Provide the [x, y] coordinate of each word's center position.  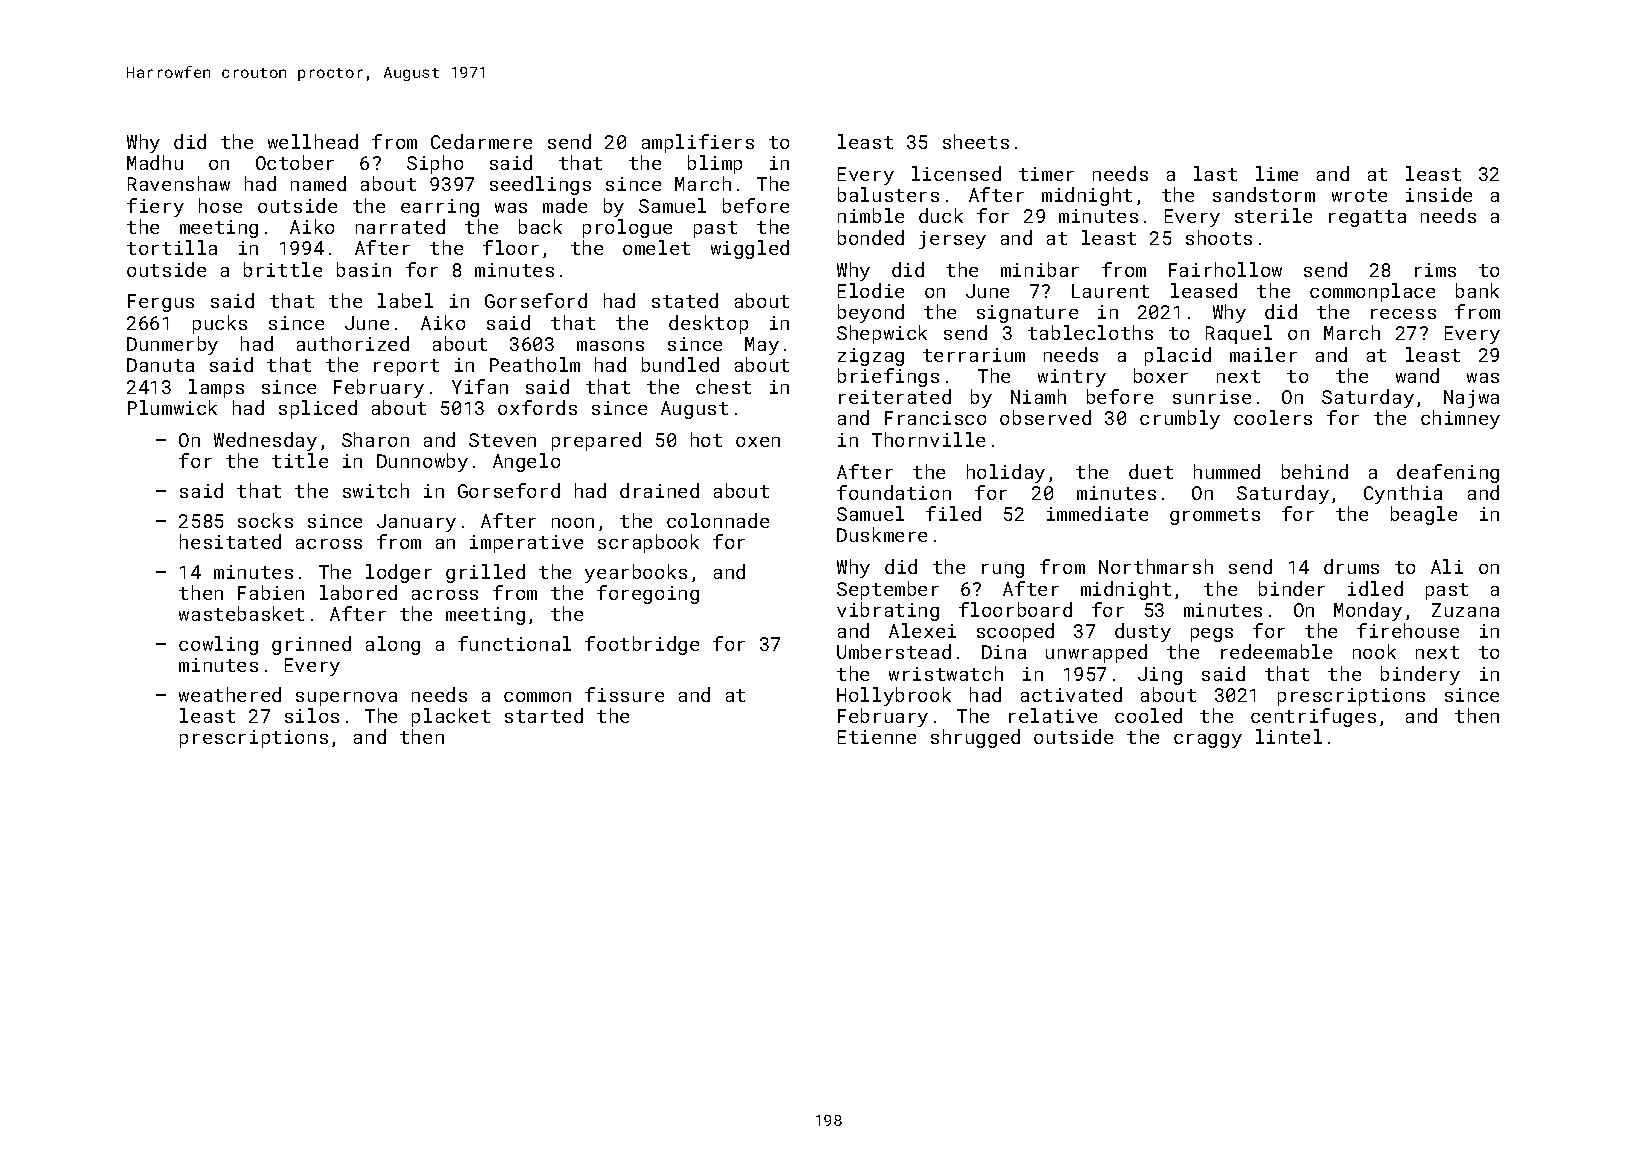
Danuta [160, 365]
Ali [1447, 566]
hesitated [230, 541]
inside [1439, 194]
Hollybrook [894, 696]
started [544, 715]
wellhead [313, 141]
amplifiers [698, 143]
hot [706, 439]
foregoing [648, 594]
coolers [1273, 417]
